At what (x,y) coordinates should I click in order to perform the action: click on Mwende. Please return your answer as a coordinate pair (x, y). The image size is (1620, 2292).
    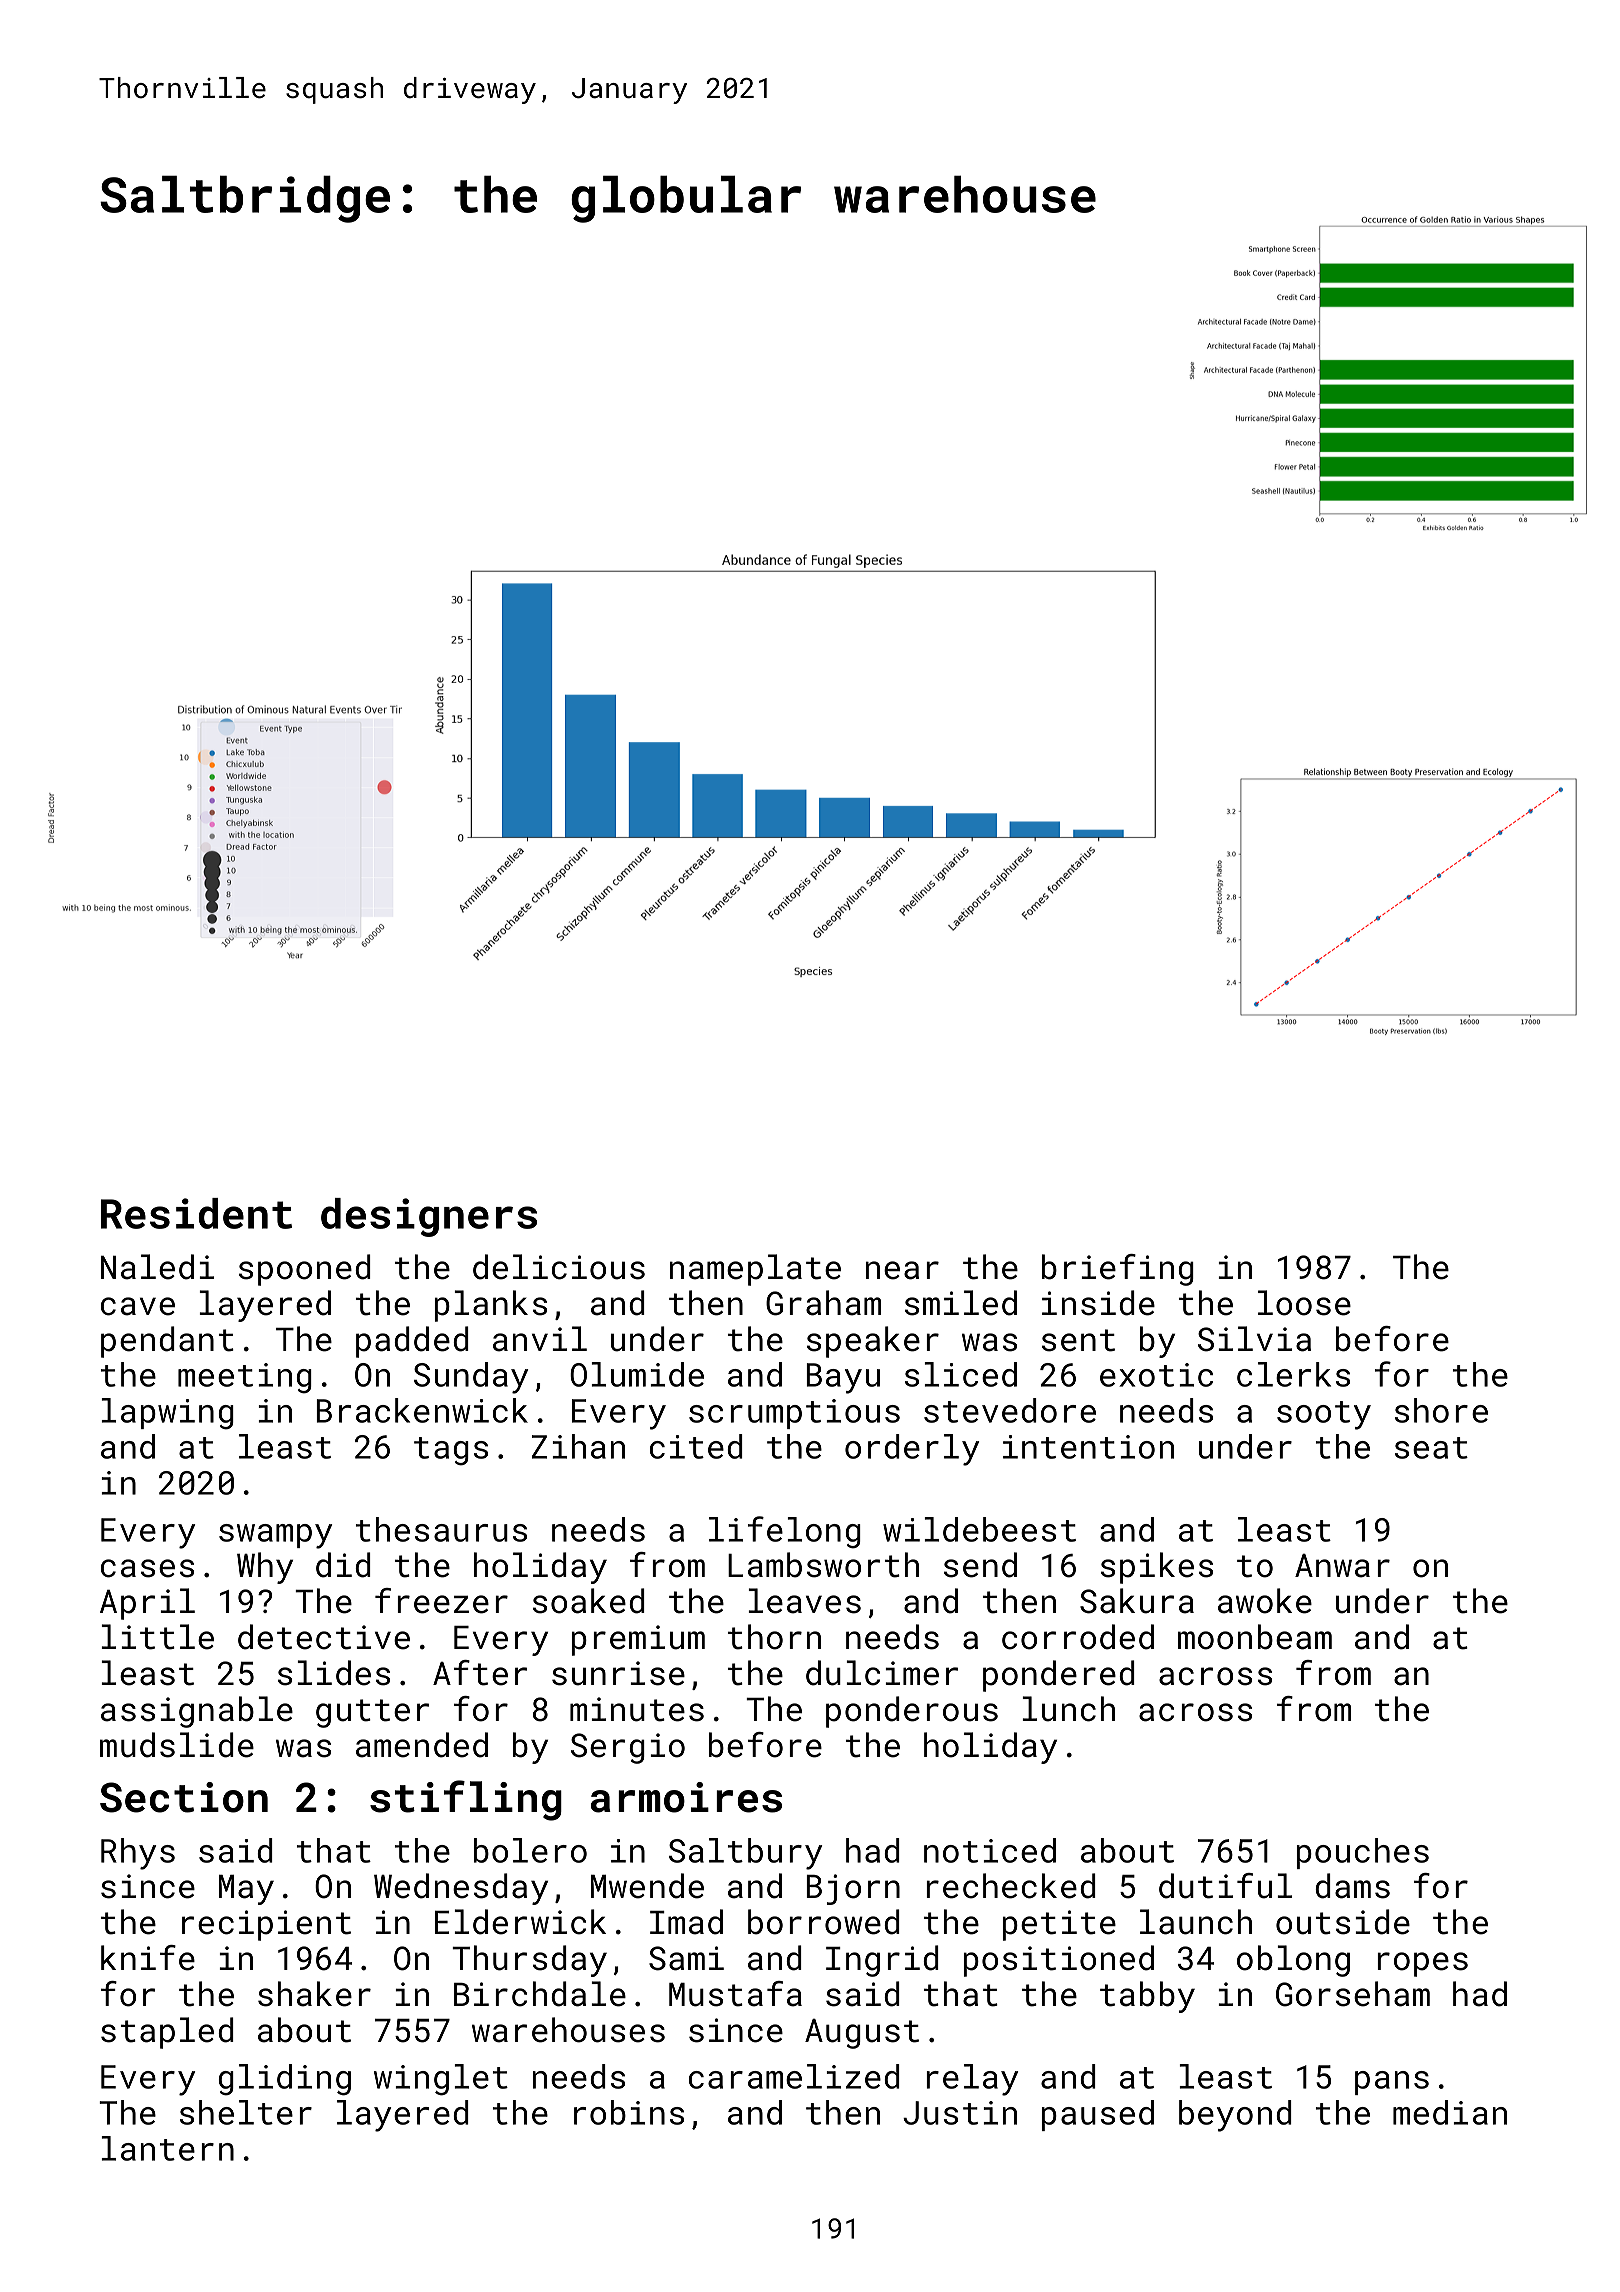
    Looking at the image, I should click on (647, 1886).
